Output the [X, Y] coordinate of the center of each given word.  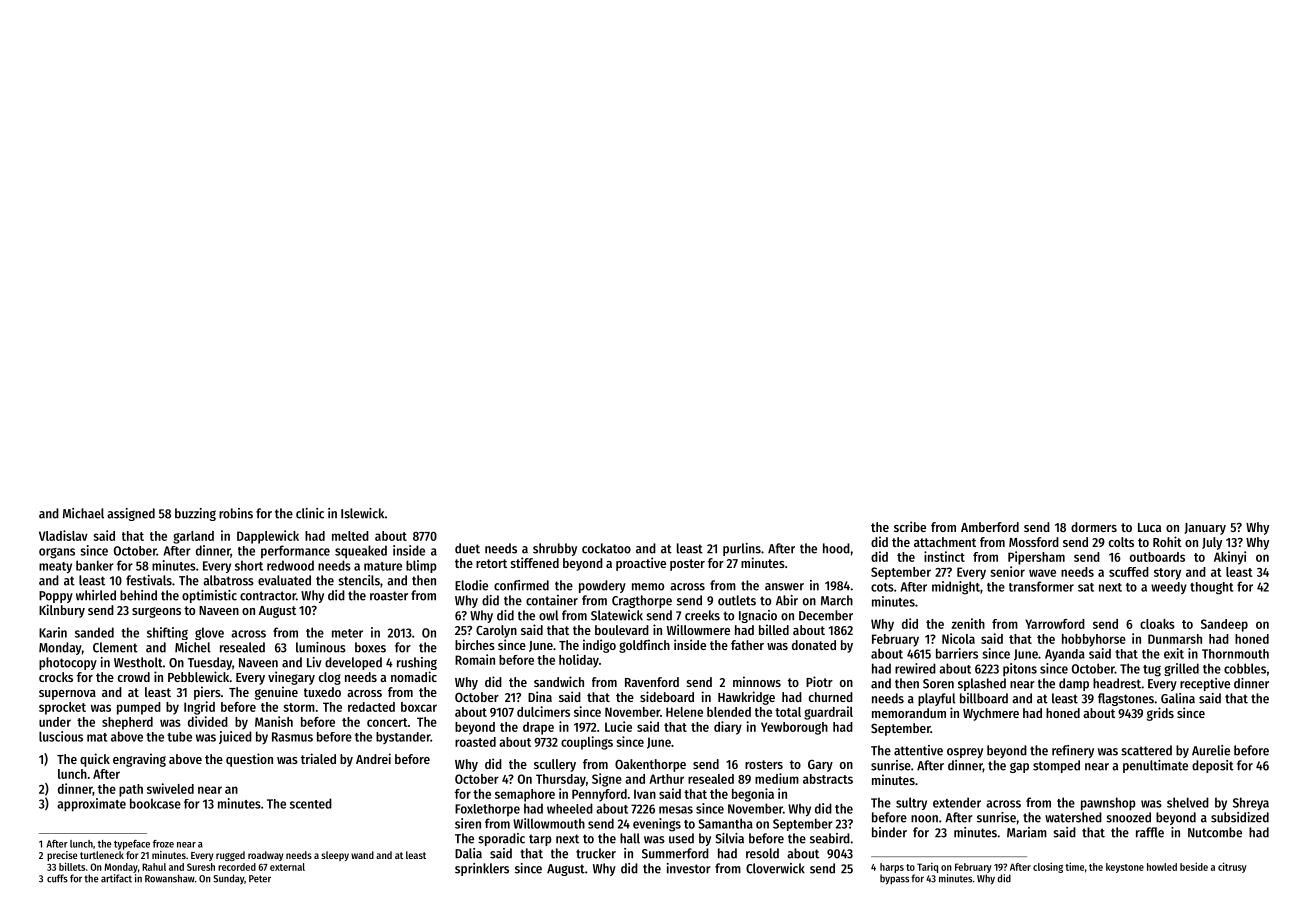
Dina [540, 696]
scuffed [1129, 572]
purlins [742, 549]
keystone [1125, 868]
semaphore [525, 795]
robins [236, 513]
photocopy [68, 663]
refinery [1073, 751]
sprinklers [482, 869]
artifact [116, 878]
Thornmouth [1235, 654]
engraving [139, 760]
